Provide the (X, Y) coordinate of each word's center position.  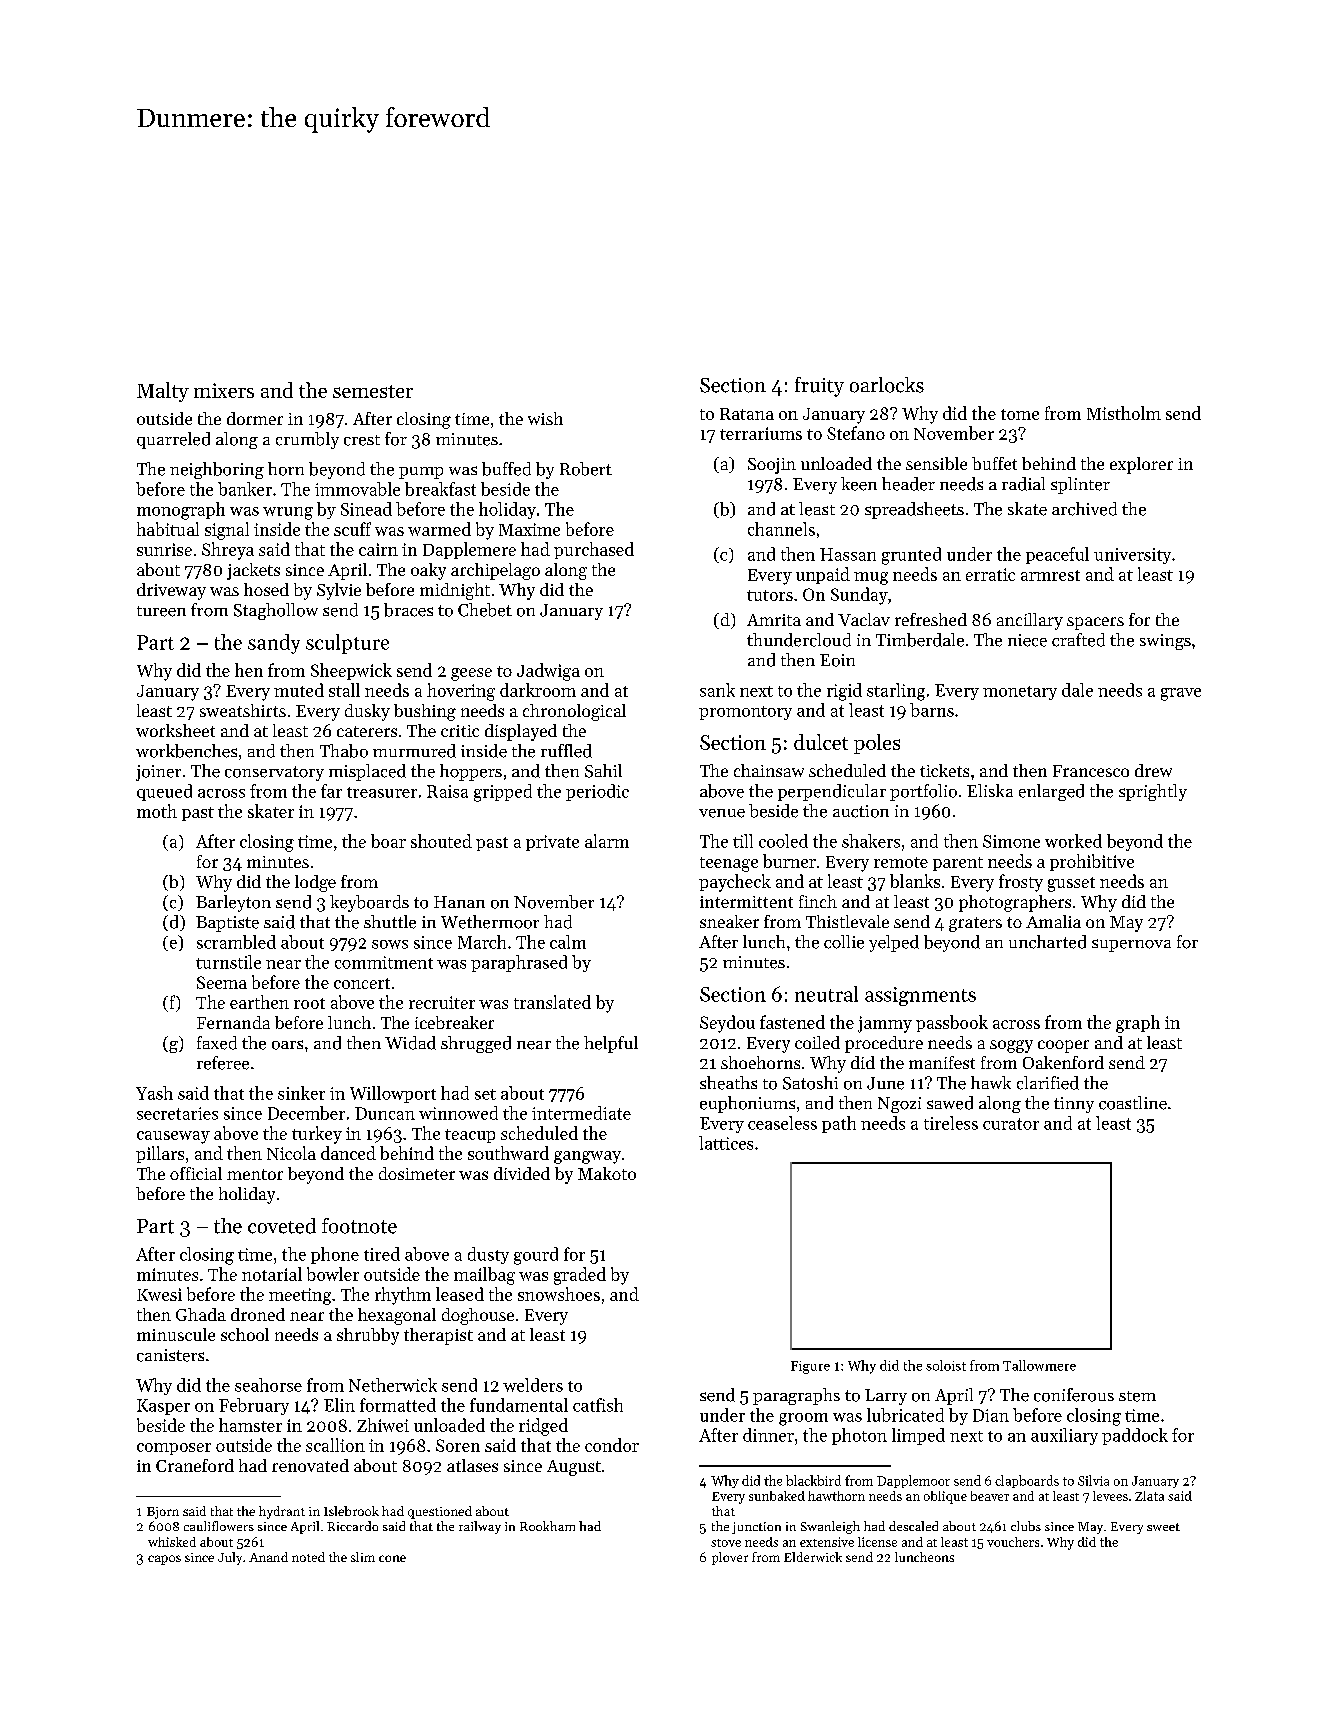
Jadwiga (548, 672)
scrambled (236, 942)
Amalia (1053, 921)
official (196, 1173)
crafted (1078, 640)
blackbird (813, 1480)
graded (580, 1276)
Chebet (485, 610)
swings (1165, 642)
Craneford (195, 1465)
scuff (352, 529)
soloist (946, 1365)
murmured (414, 751)
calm (568, 942)
